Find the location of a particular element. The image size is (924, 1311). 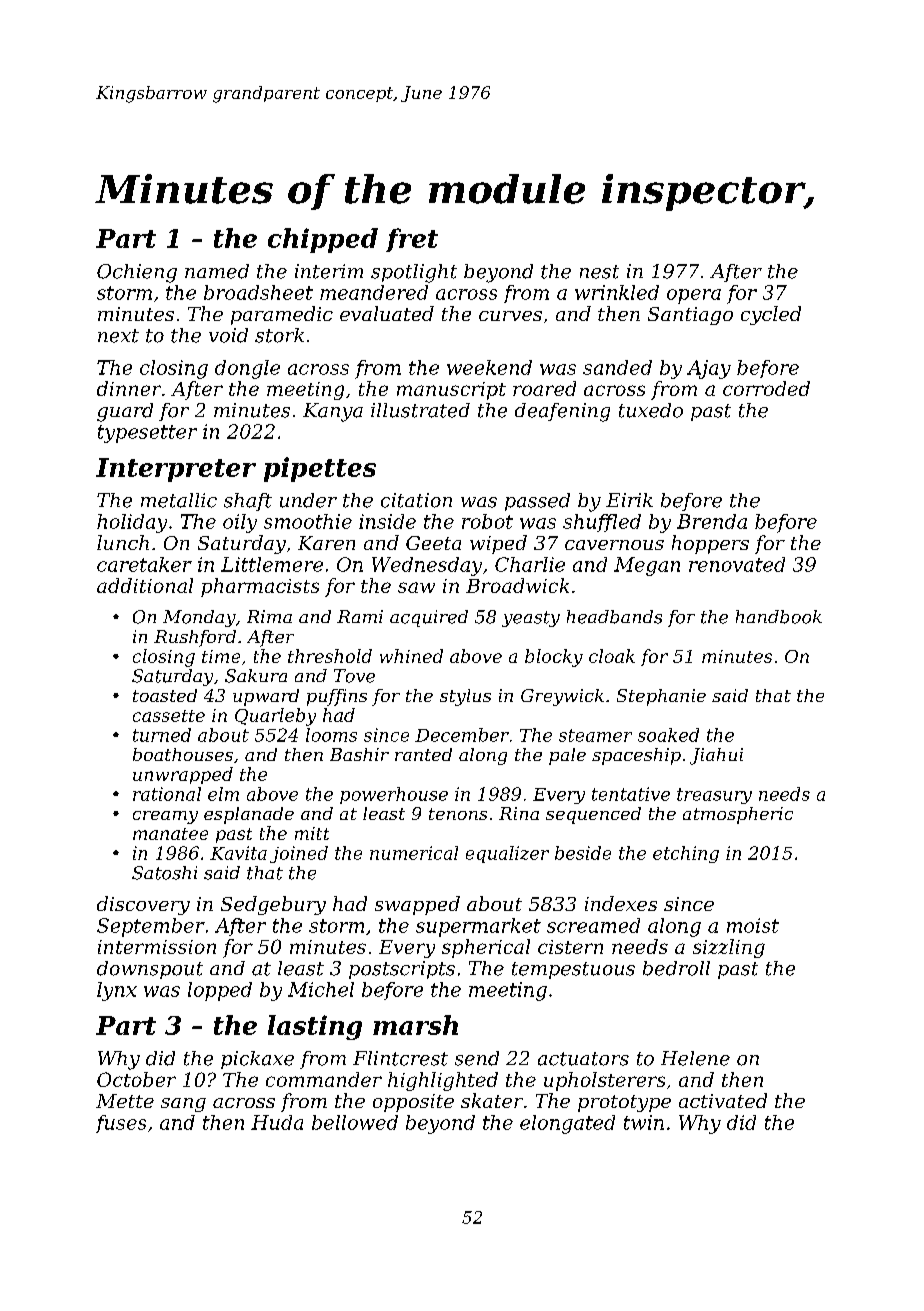

beside is located at coordinates (583, 853).
